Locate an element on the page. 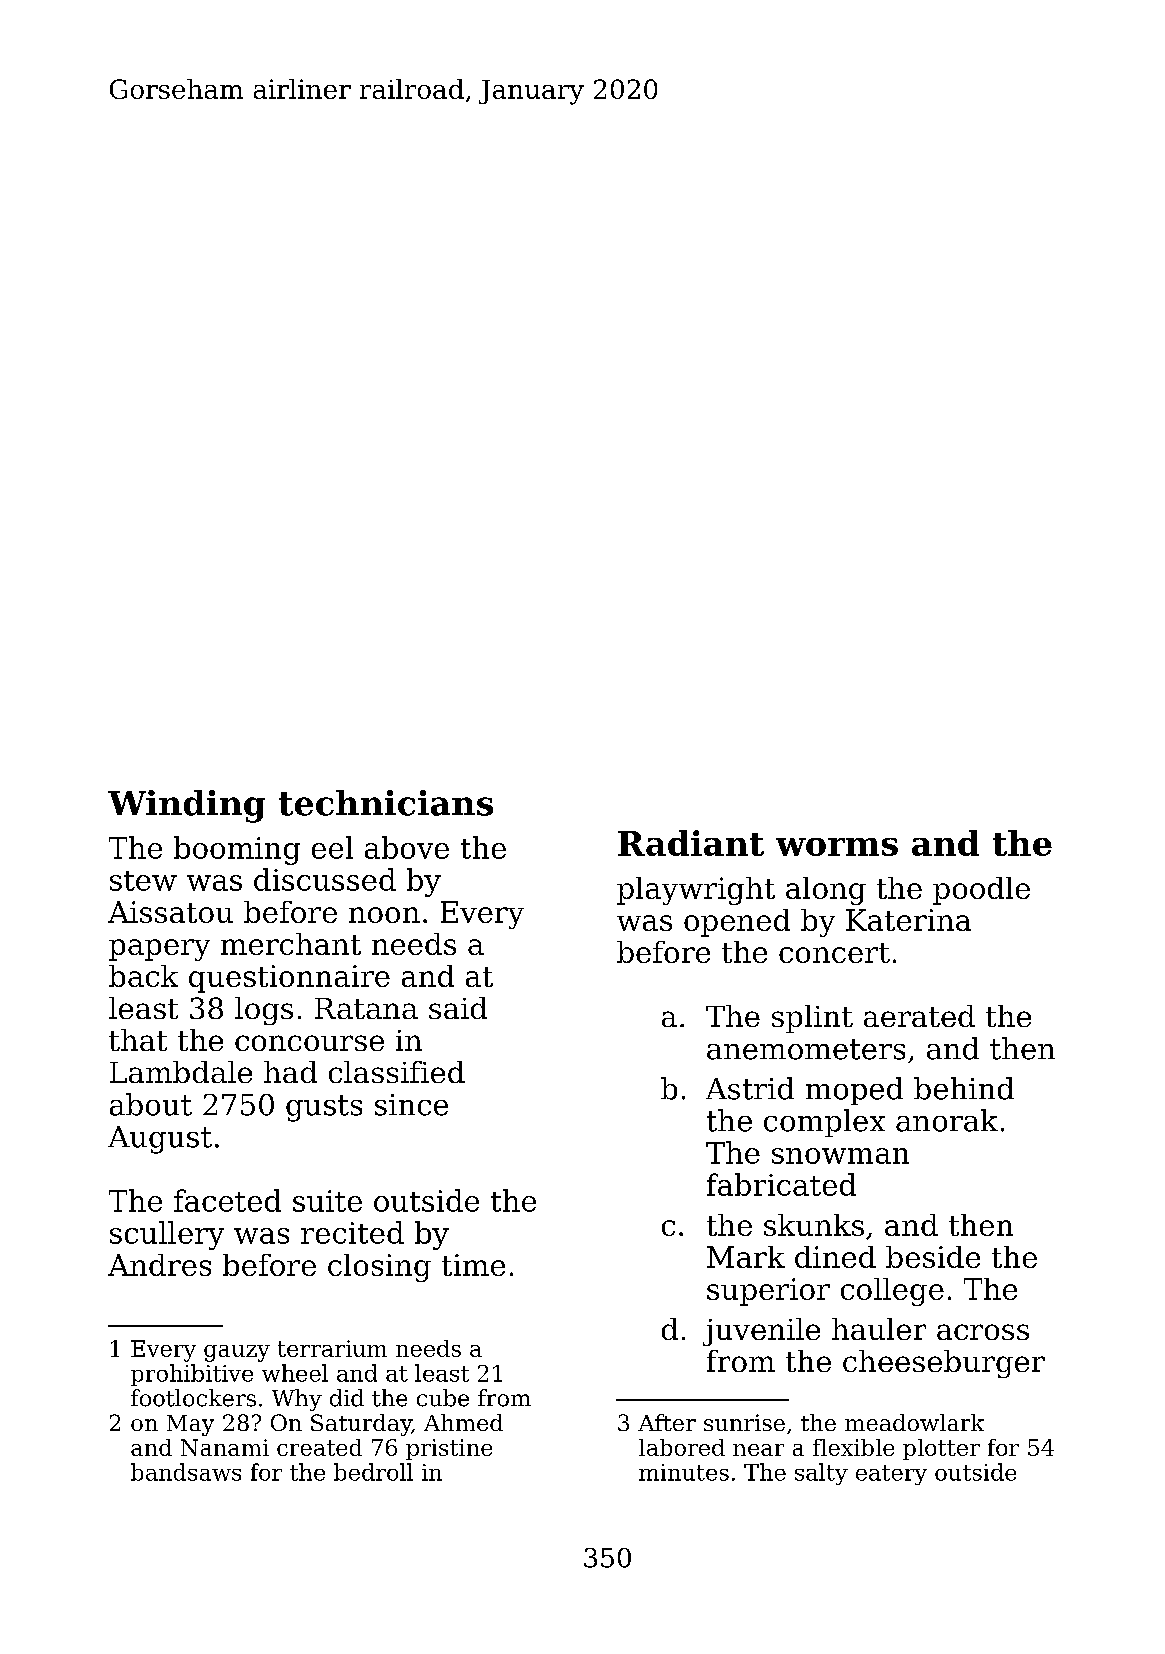  superior is located at coordinates (768, 1292).
